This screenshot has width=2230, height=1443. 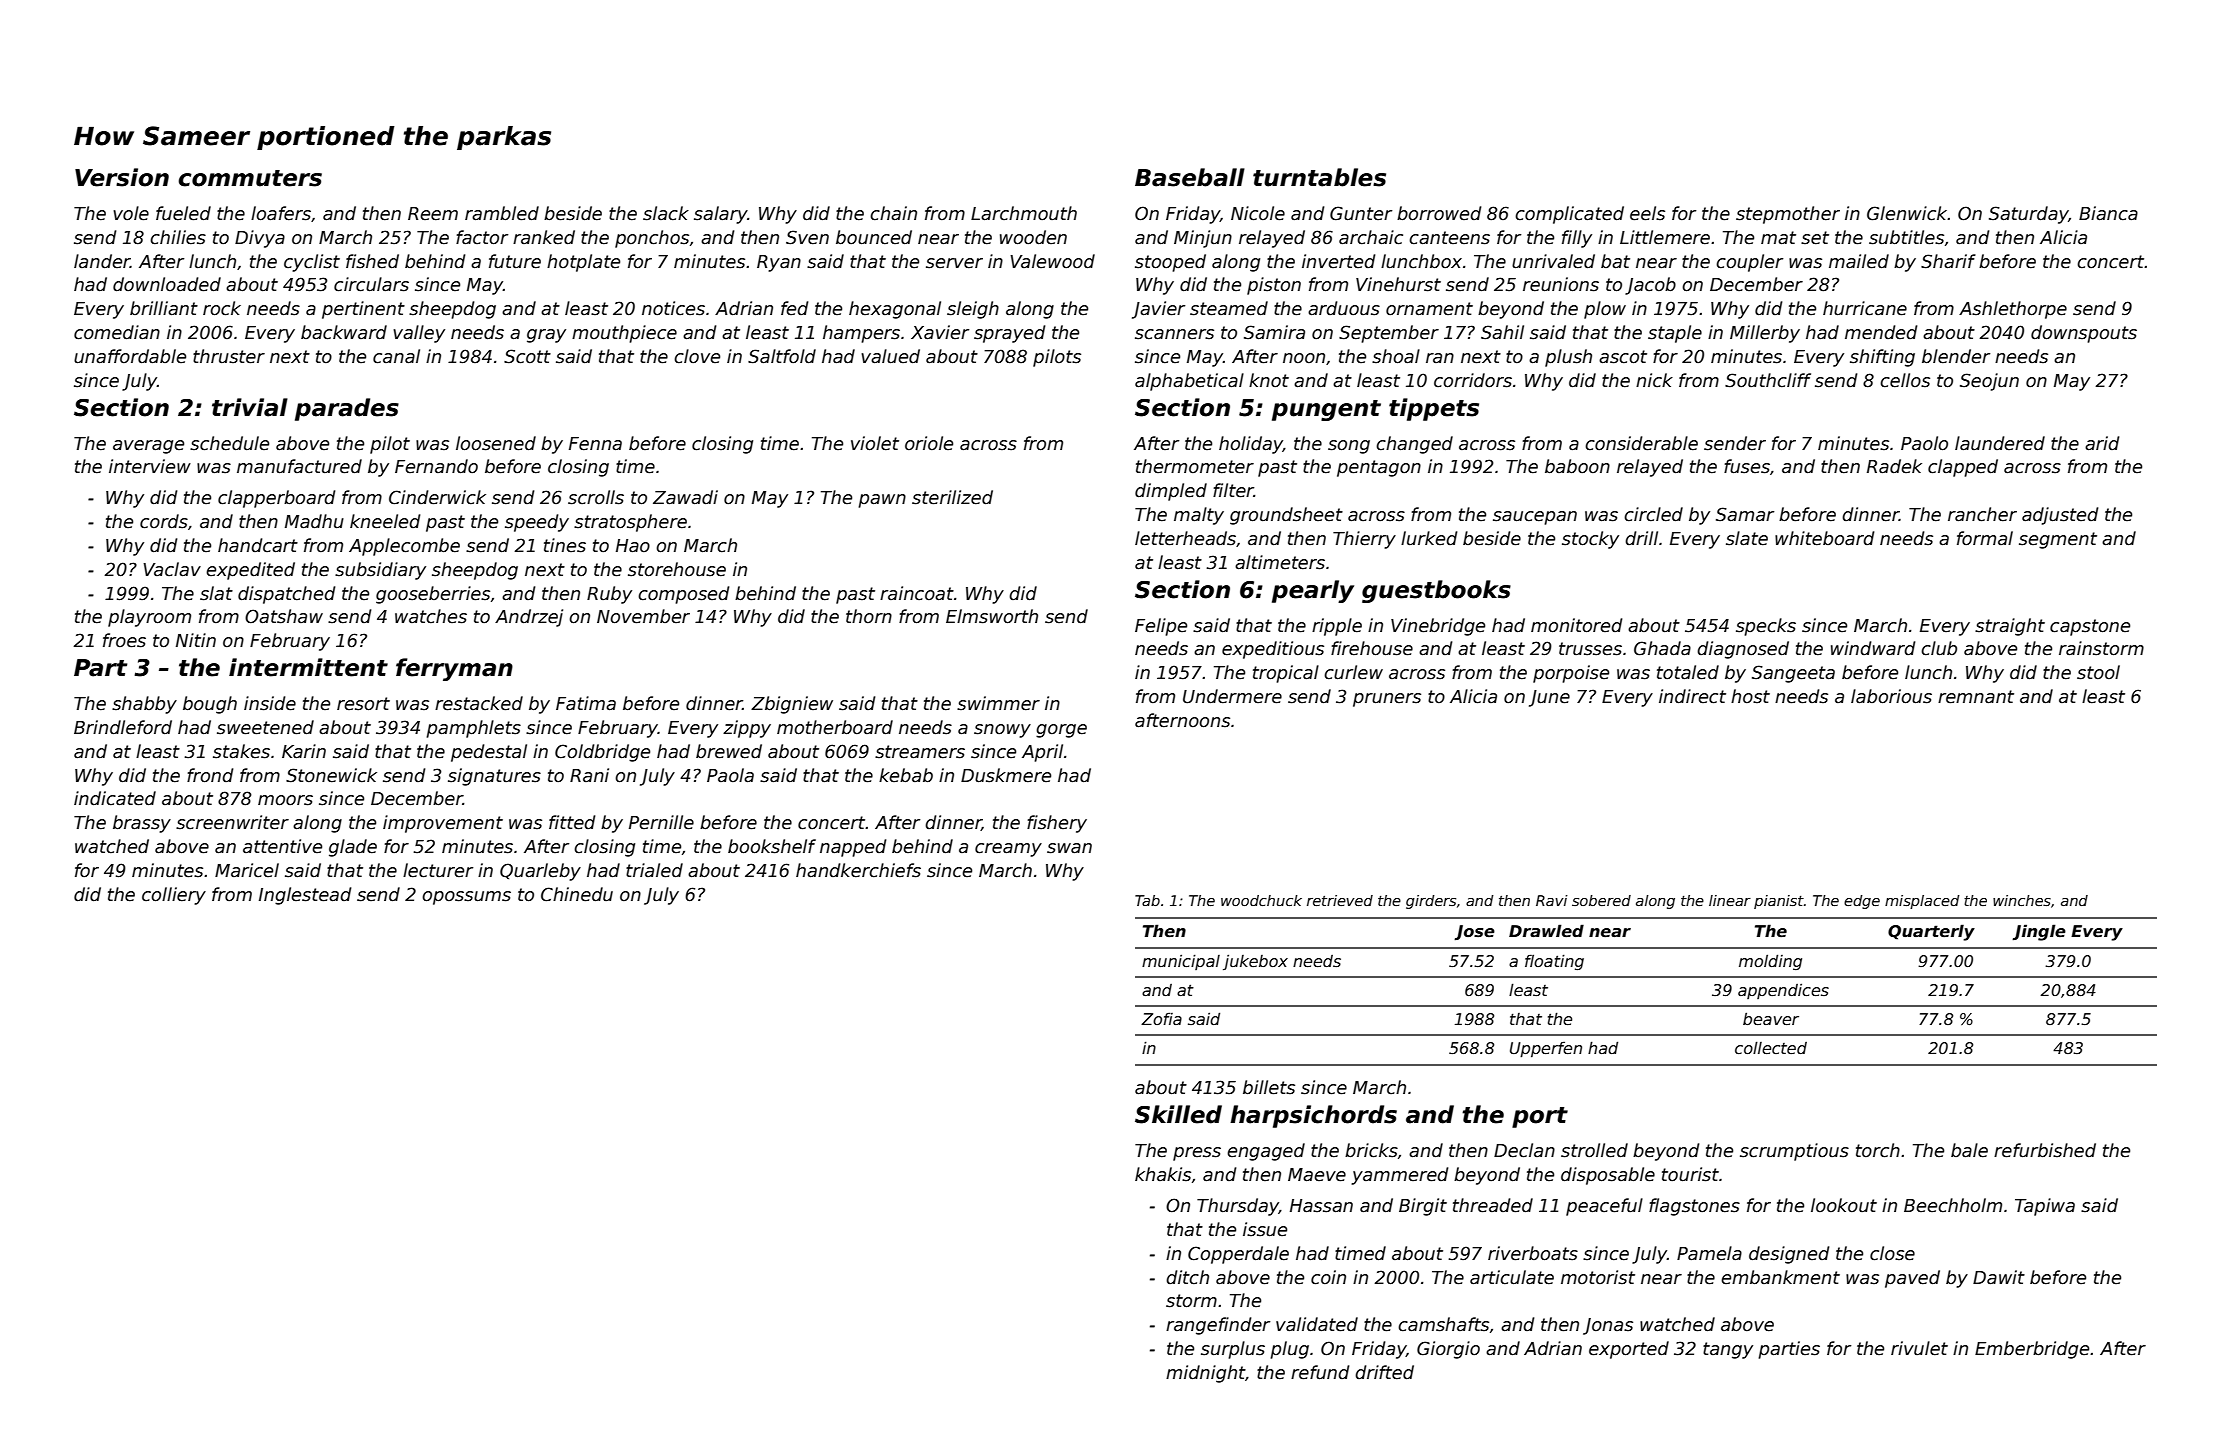 What do you see at coordinates (1163, 1174) in the screenshot?
I see `khakis` at bounding box center [1163, 1174].
